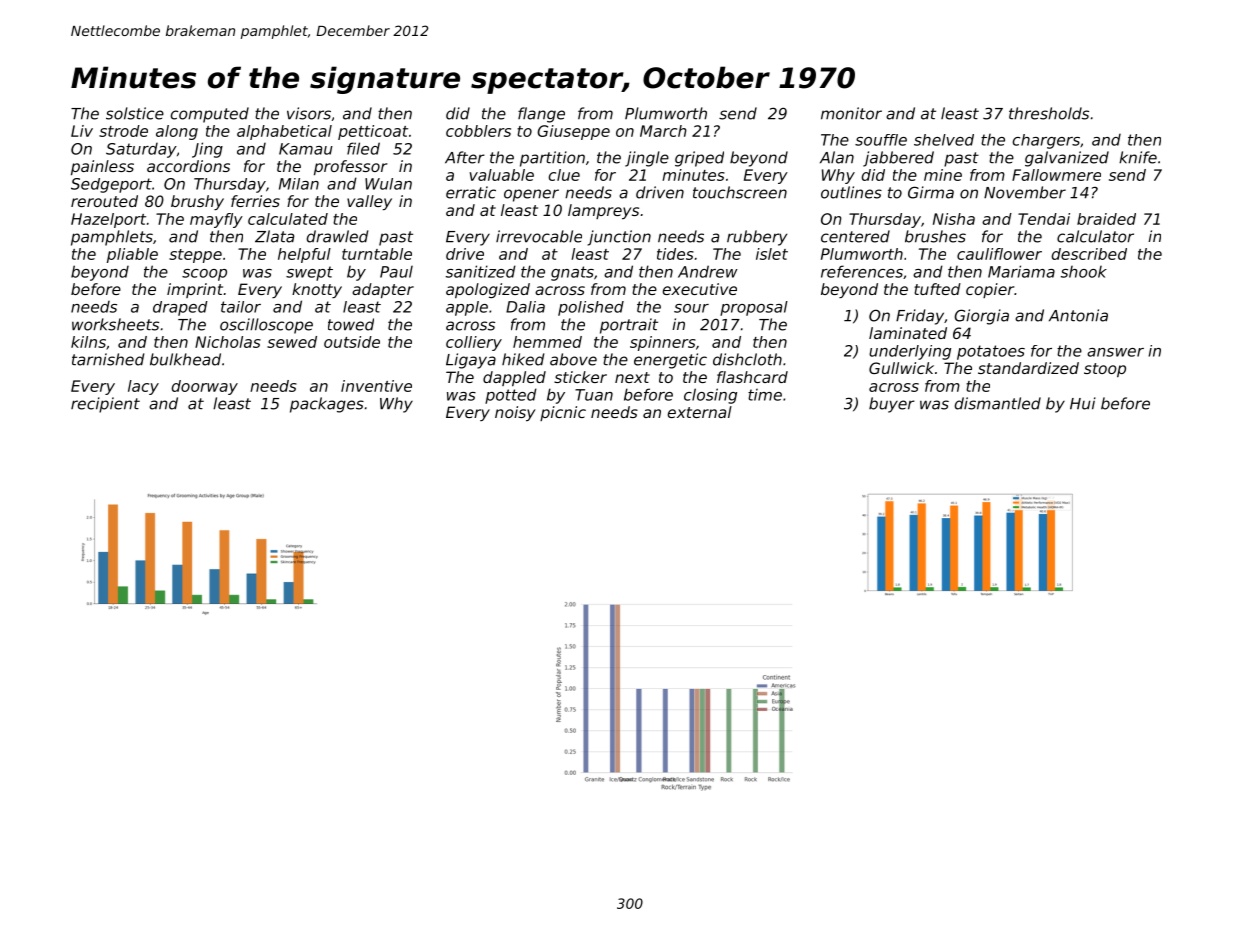 This screenshot has width=1233, height=952. I want to click on executive, so click(700, 289).
